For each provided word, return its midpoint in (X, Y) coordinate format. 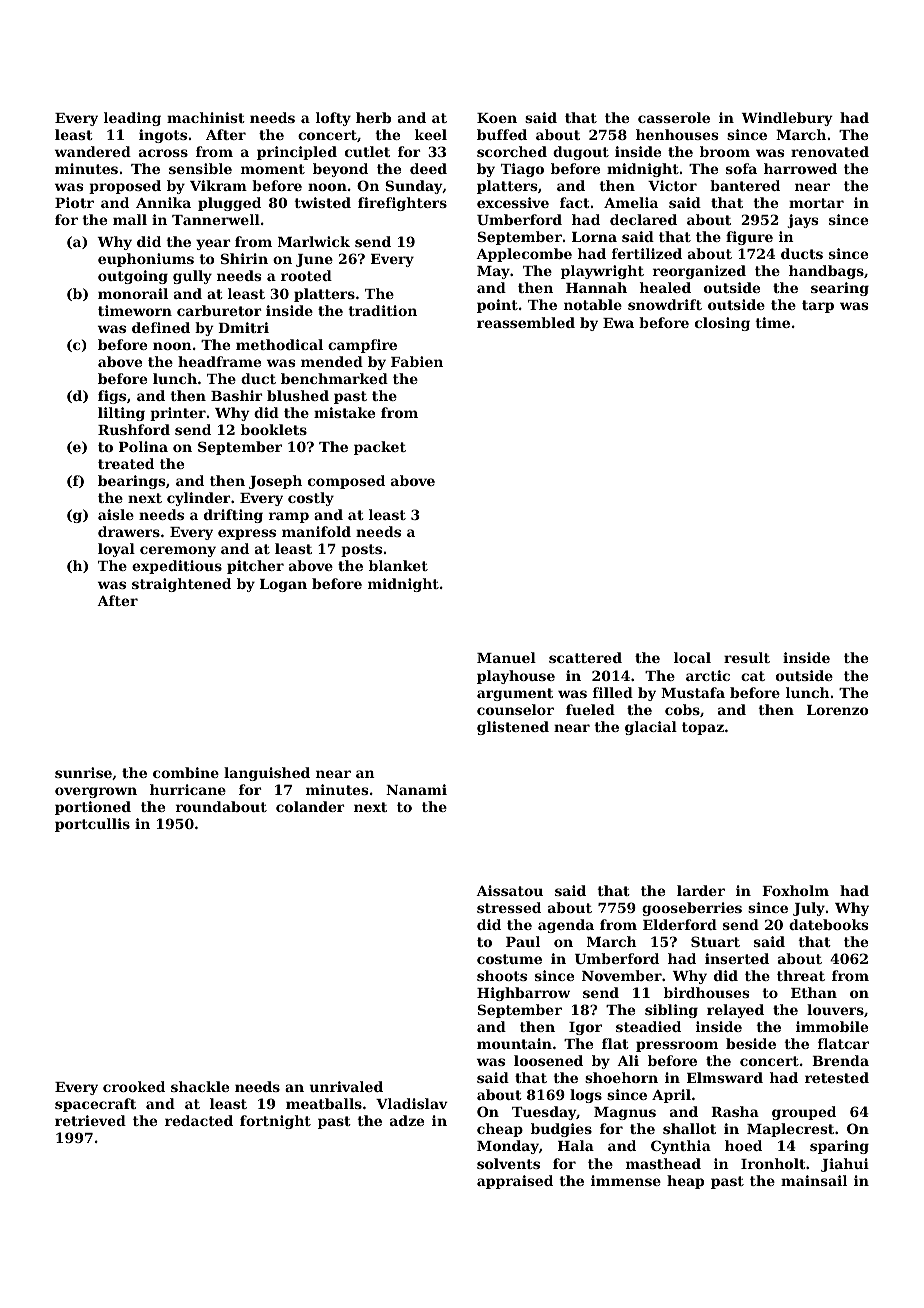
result (747, 657)
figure (749, 238)
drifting (233, 516)
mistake (344, 412)
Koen (497, 118)
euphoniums (146, 260)
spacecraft (95, 1105)
